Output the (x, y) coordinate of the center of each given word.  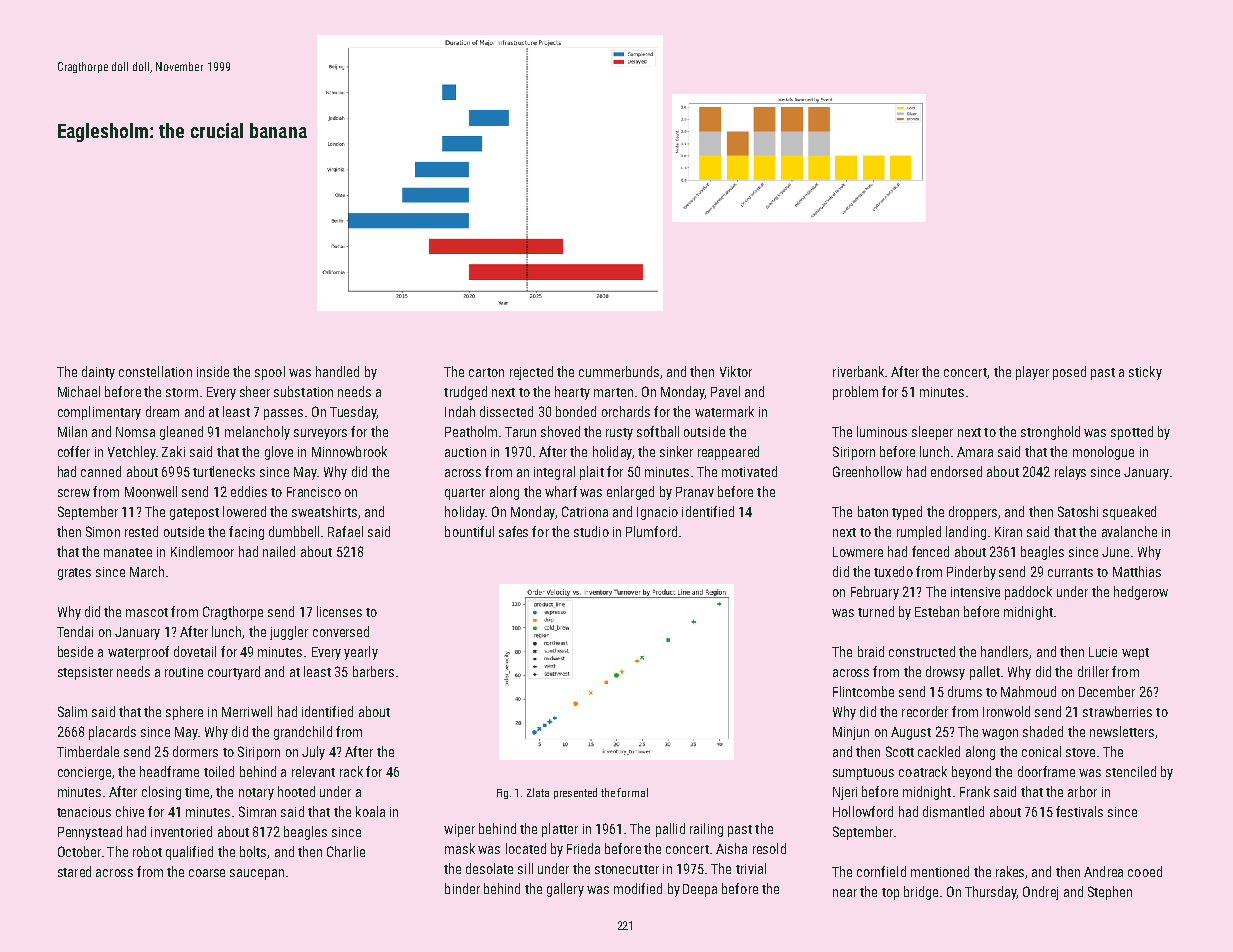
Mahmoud (1028, 691)
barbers (373, 671)
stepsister (85, 673)
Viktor (736, 371)
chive (130, 811)
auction (465, 452)
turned (876, 611)
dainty (98, 373)
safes (513, 531)
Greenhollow (867, 471)
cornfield (881, 871)
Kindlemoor (202, 551)
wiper (459, 830)
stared (74, 871)
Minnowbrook (349, 451)
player (1032, 373)
